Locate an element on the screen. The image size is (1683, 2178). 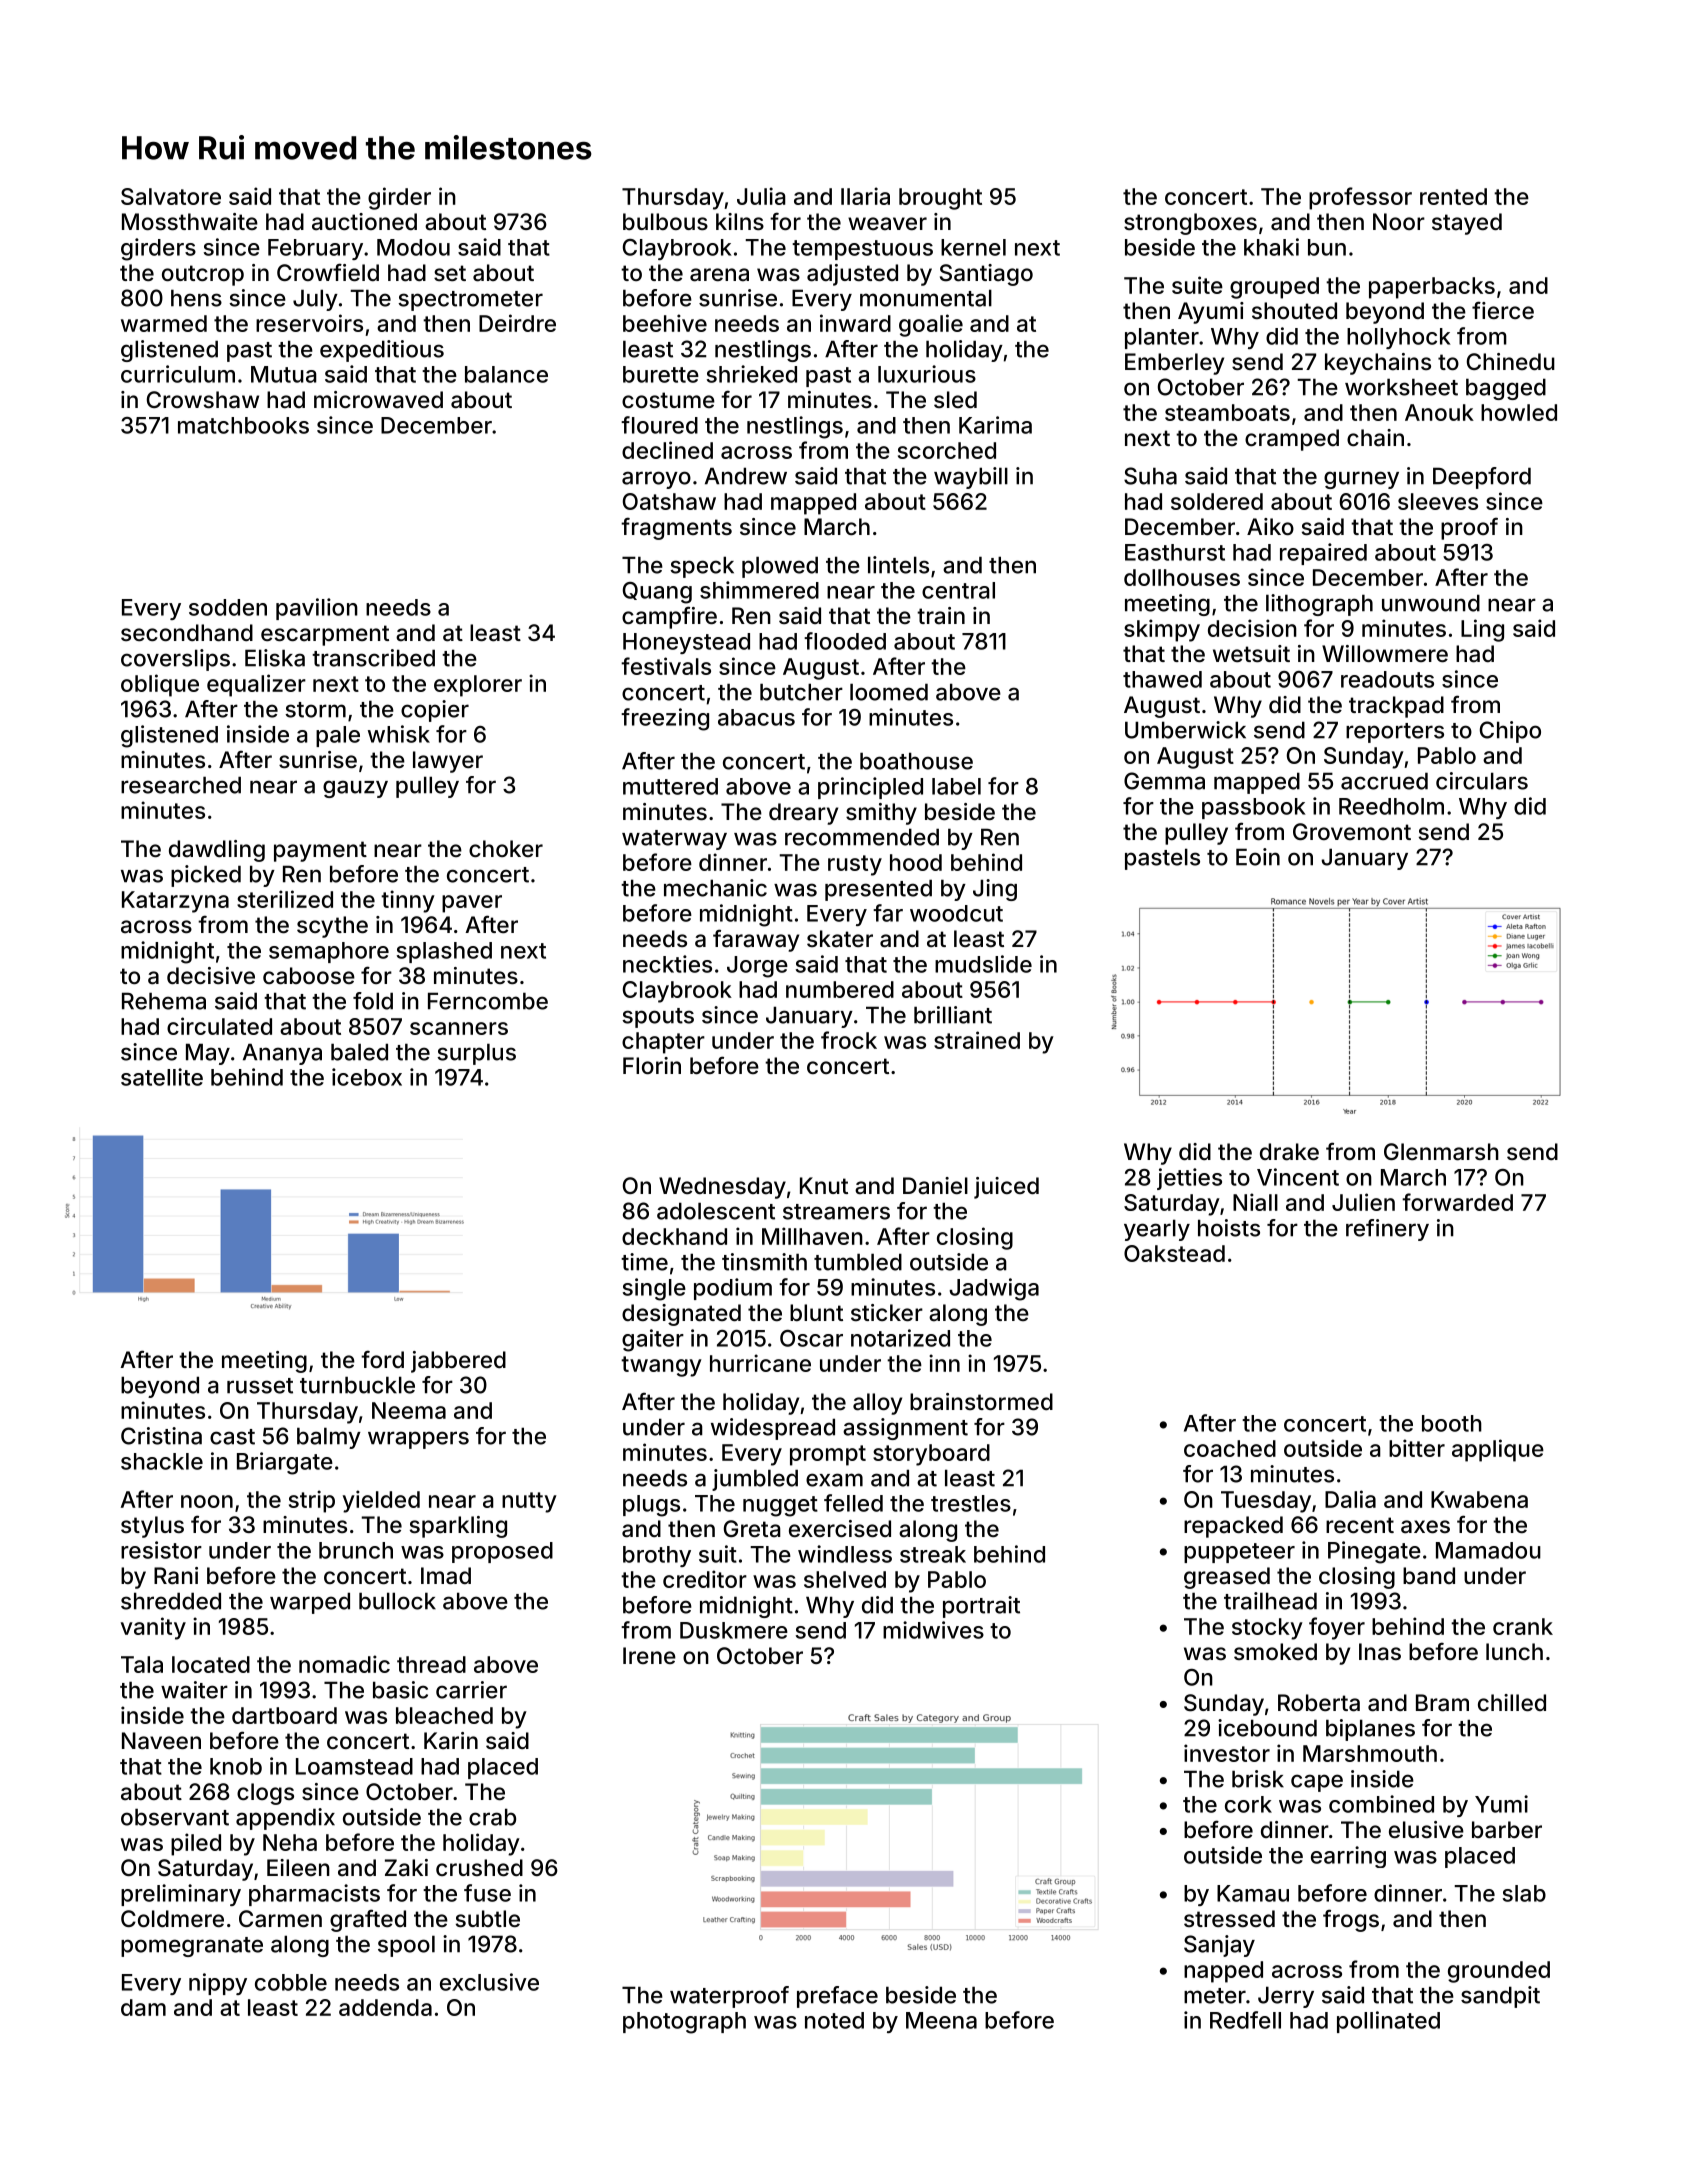
fierce is located at coordinates (1503, 310).
